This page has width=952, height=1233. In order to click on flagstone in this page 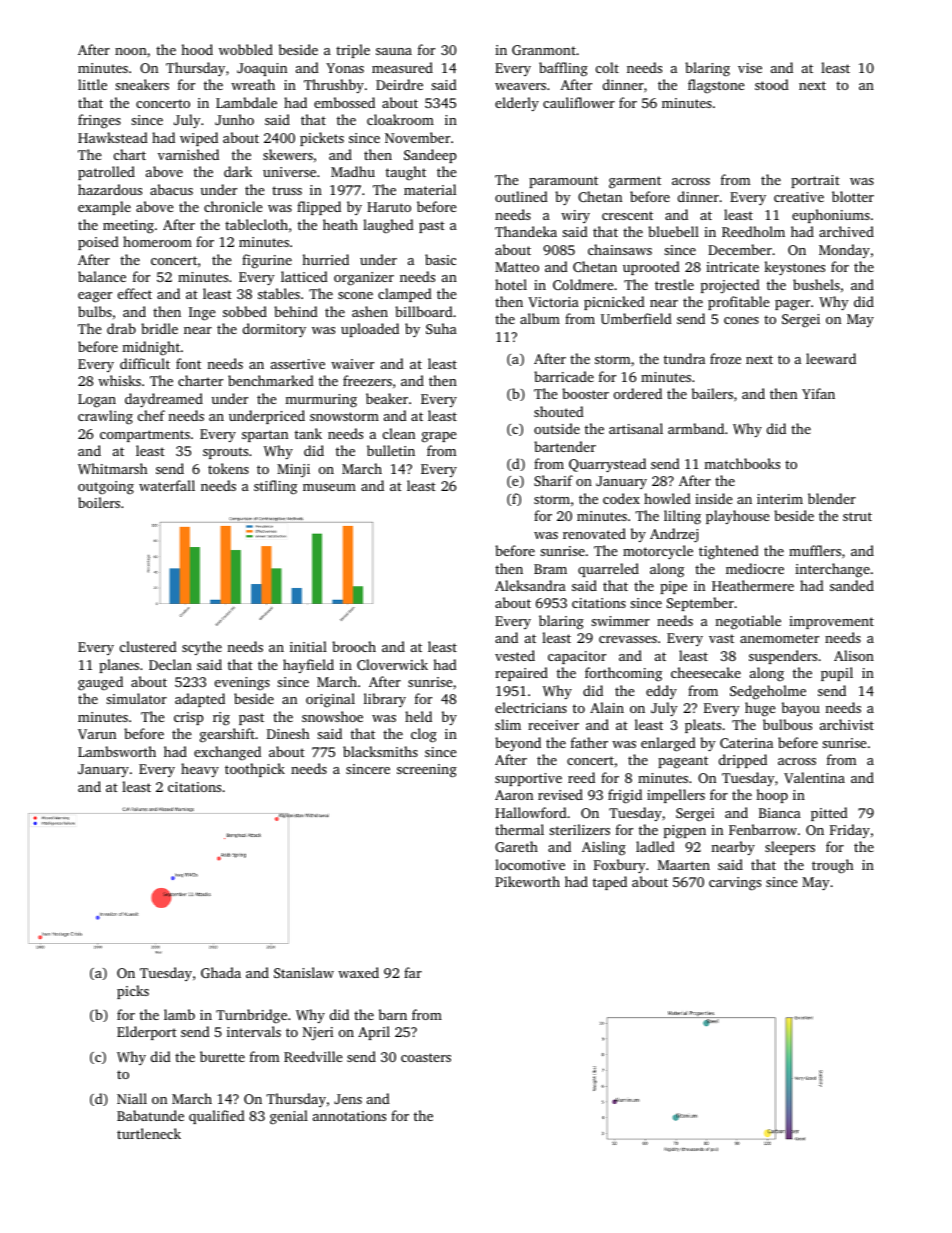, I will do `click(716, 86)`.
